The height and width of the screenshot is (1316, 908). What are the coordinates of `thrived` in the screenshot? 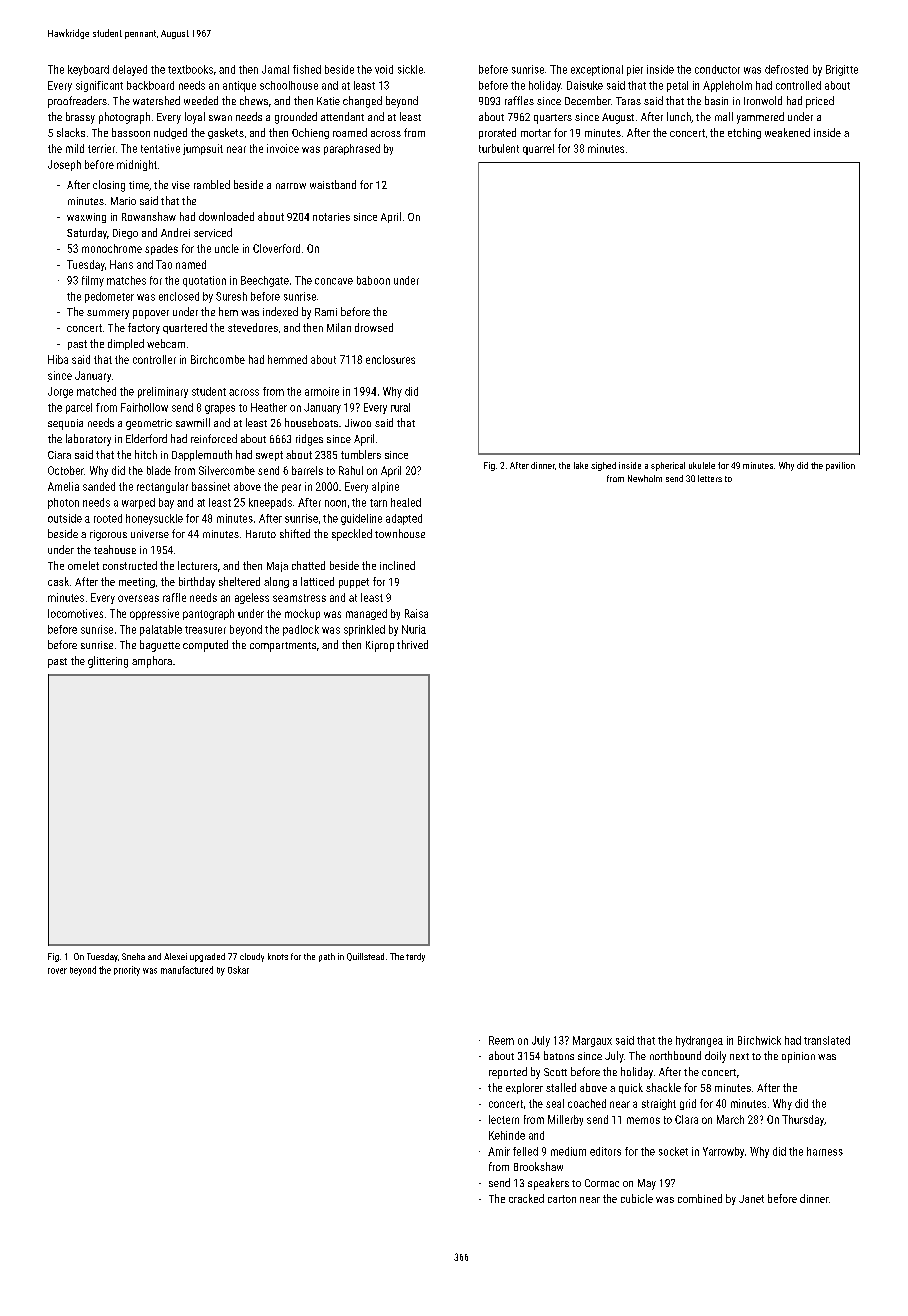 It's located at (412, 644).
